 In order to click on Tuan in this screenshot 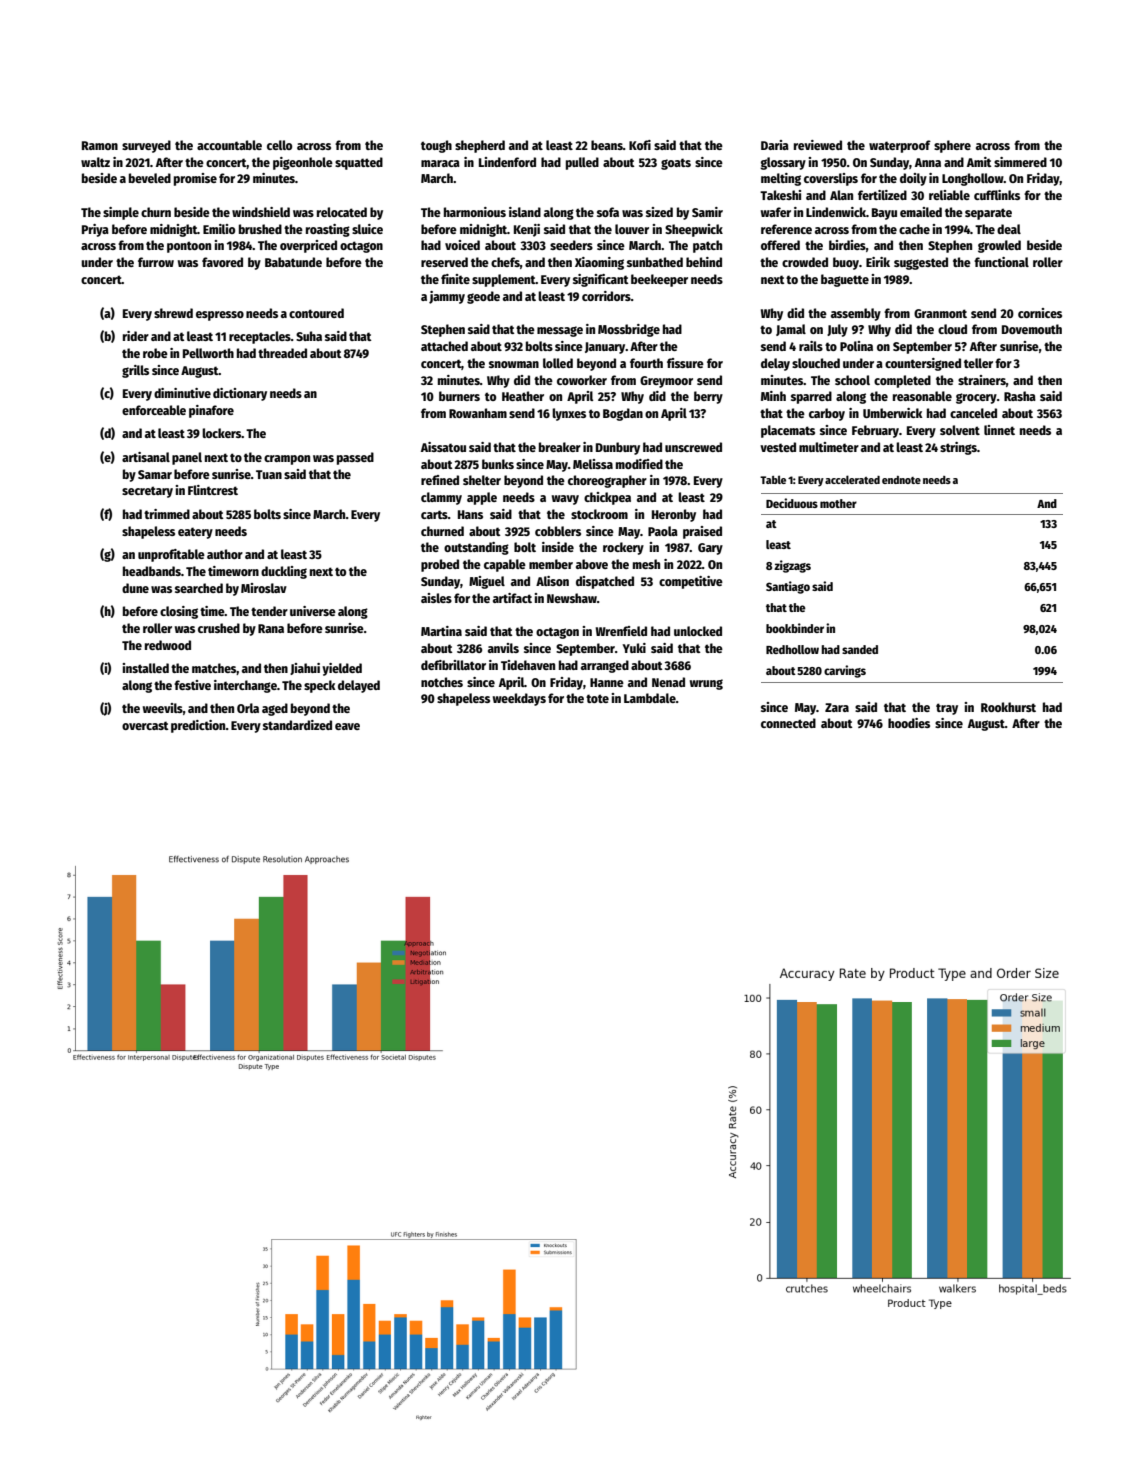, I will do `click(269, 474)`.
